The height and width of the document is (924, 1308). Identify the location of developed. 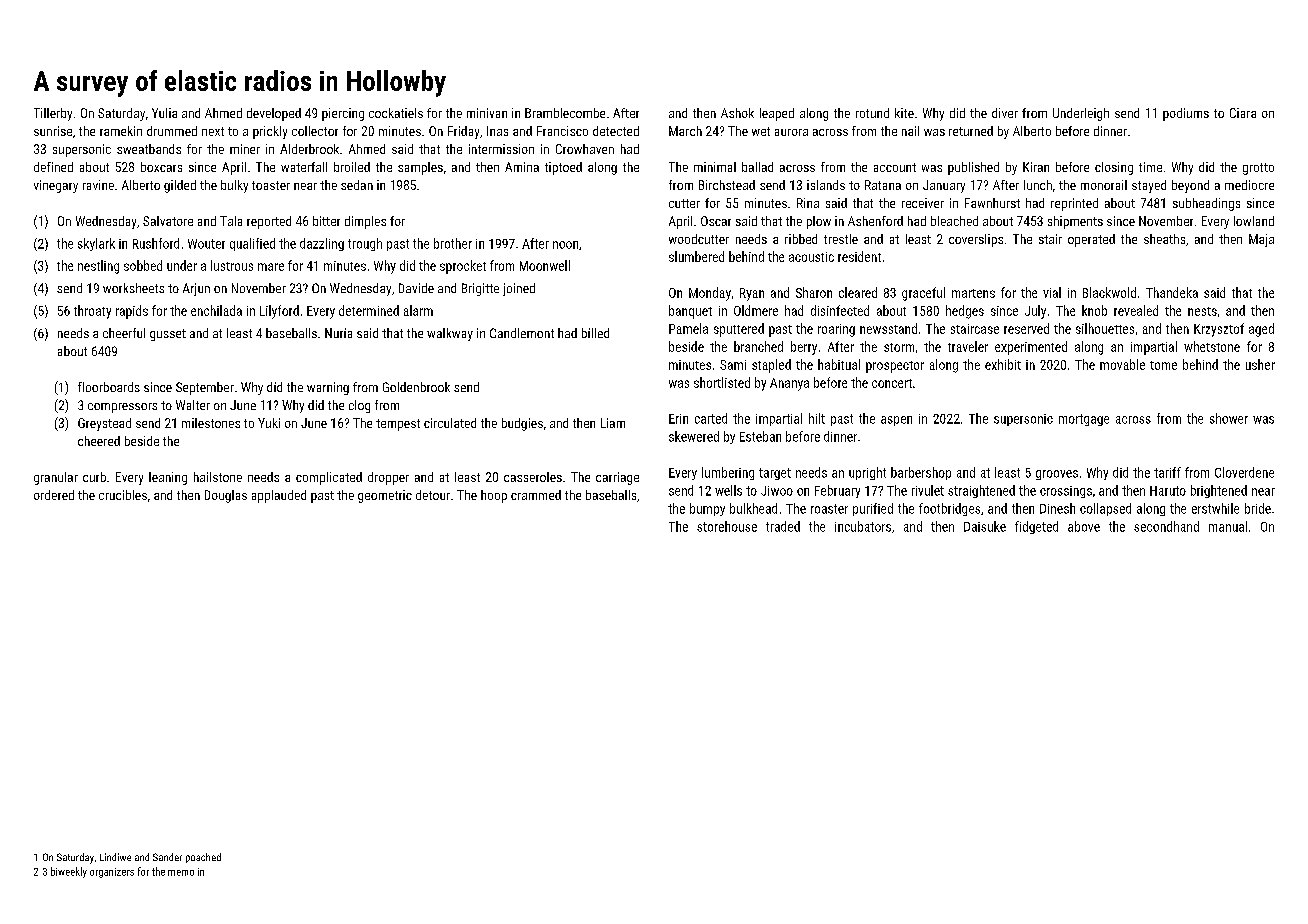
(274, 114).
